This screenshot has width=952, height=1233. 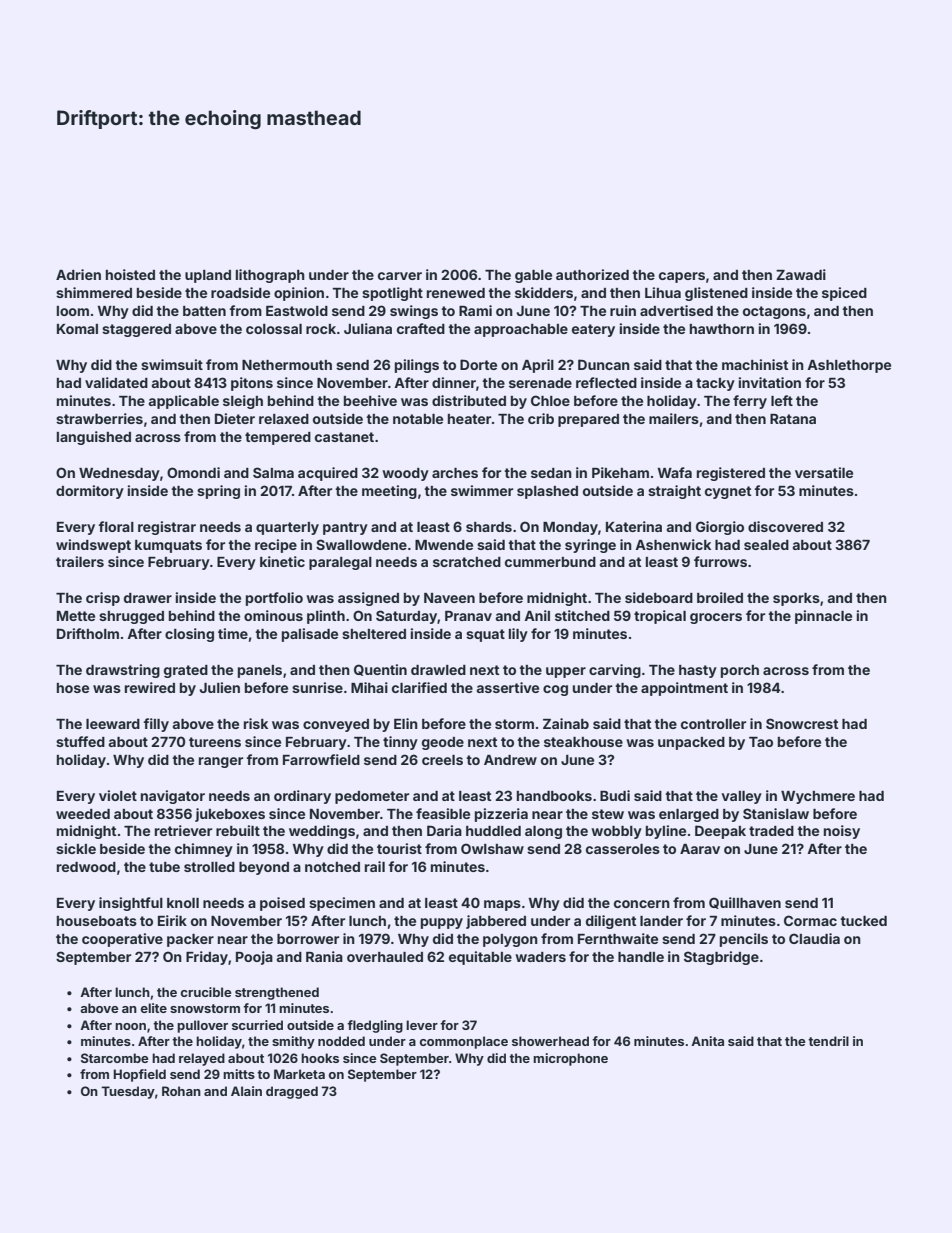 I want to click on maps, so click(x=502, y=905).
